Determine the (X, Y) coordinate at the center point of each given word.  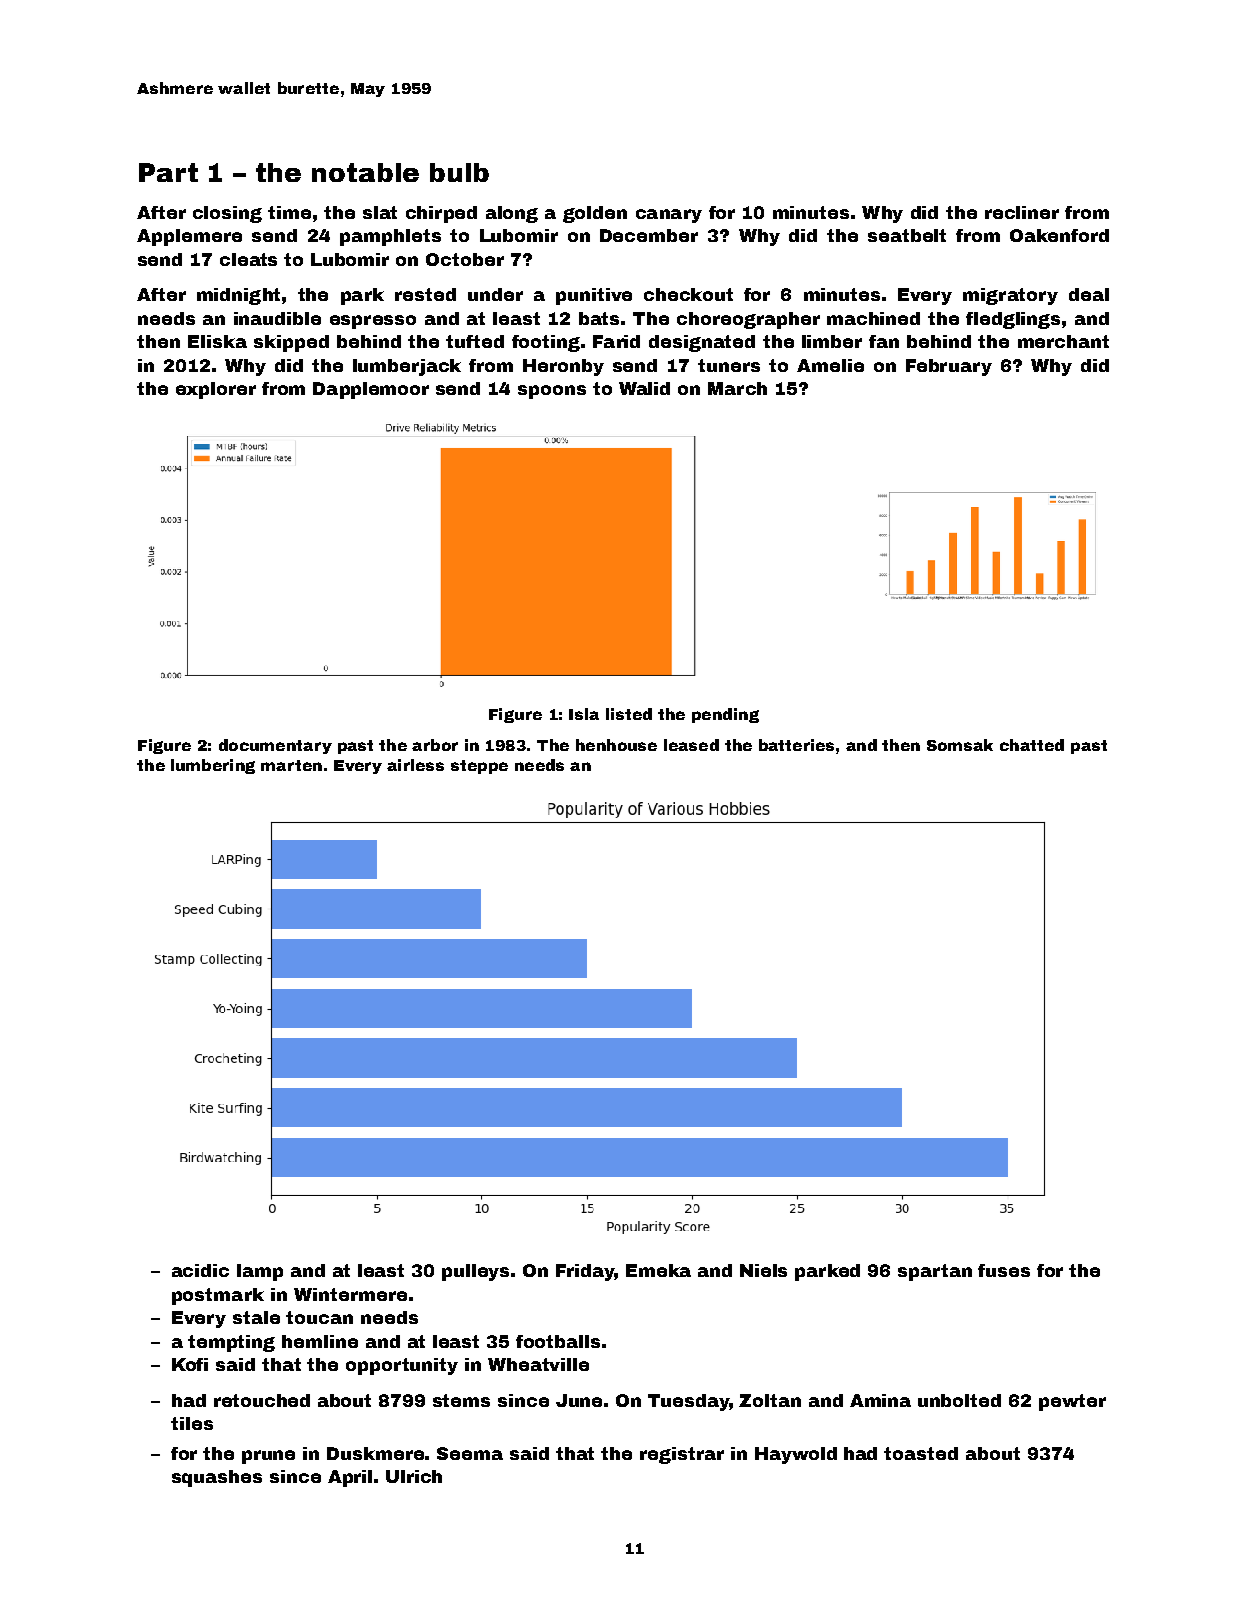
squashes (217, 1478)
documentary (275, 746)
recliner (1022, 212)
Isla (584, 714)
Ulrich (414, 1476)
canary (669, 216)
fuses (1004, 1270)
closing (227, 214)
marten (291, 765)
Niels (763, 1270)
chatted (1032, 745)
